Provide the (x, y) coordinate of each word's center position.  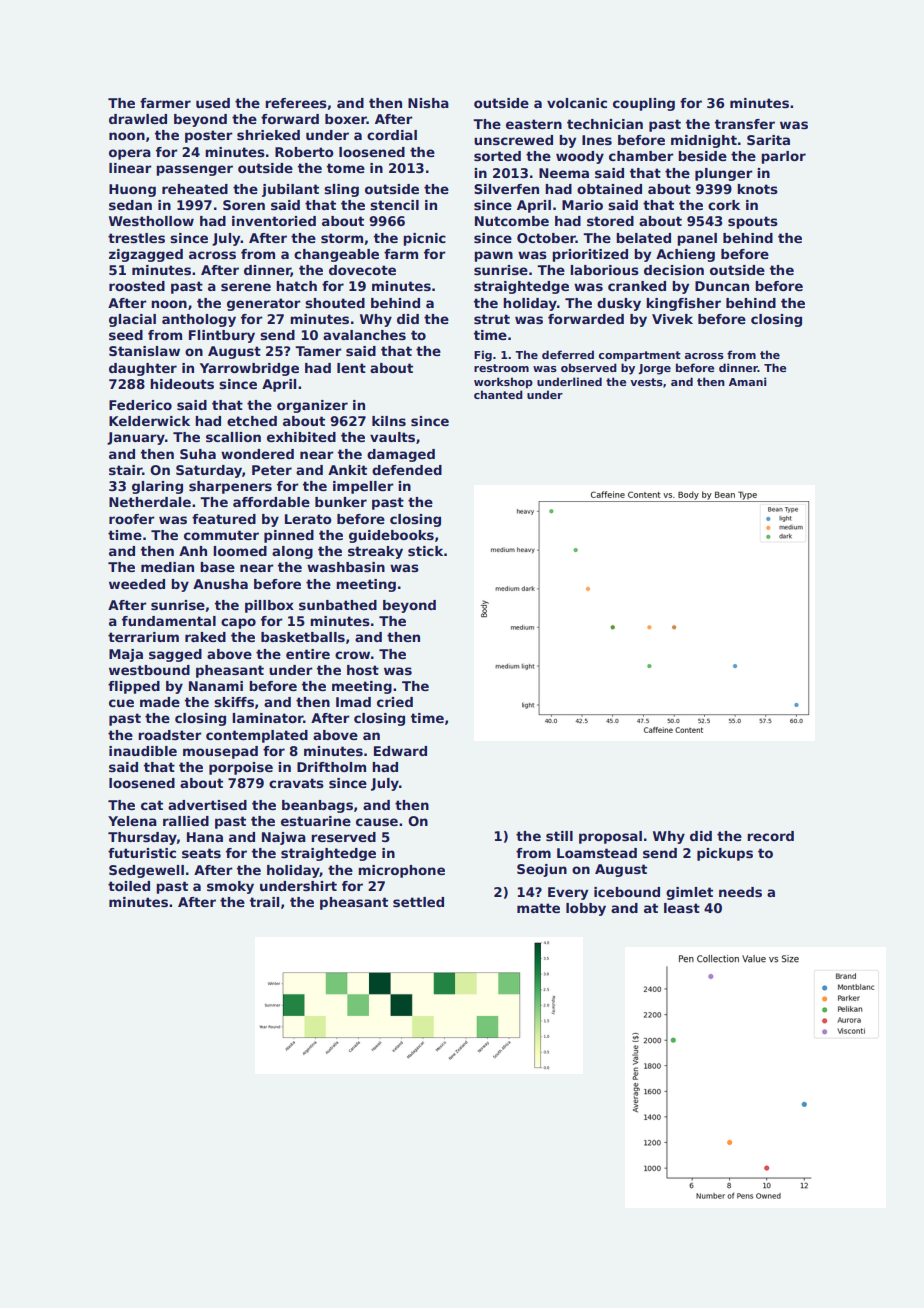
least (682, 908)
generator (264, 304)
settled (418, 902)
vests (646, 382)
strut (492, 319)
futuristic (142, 853)
